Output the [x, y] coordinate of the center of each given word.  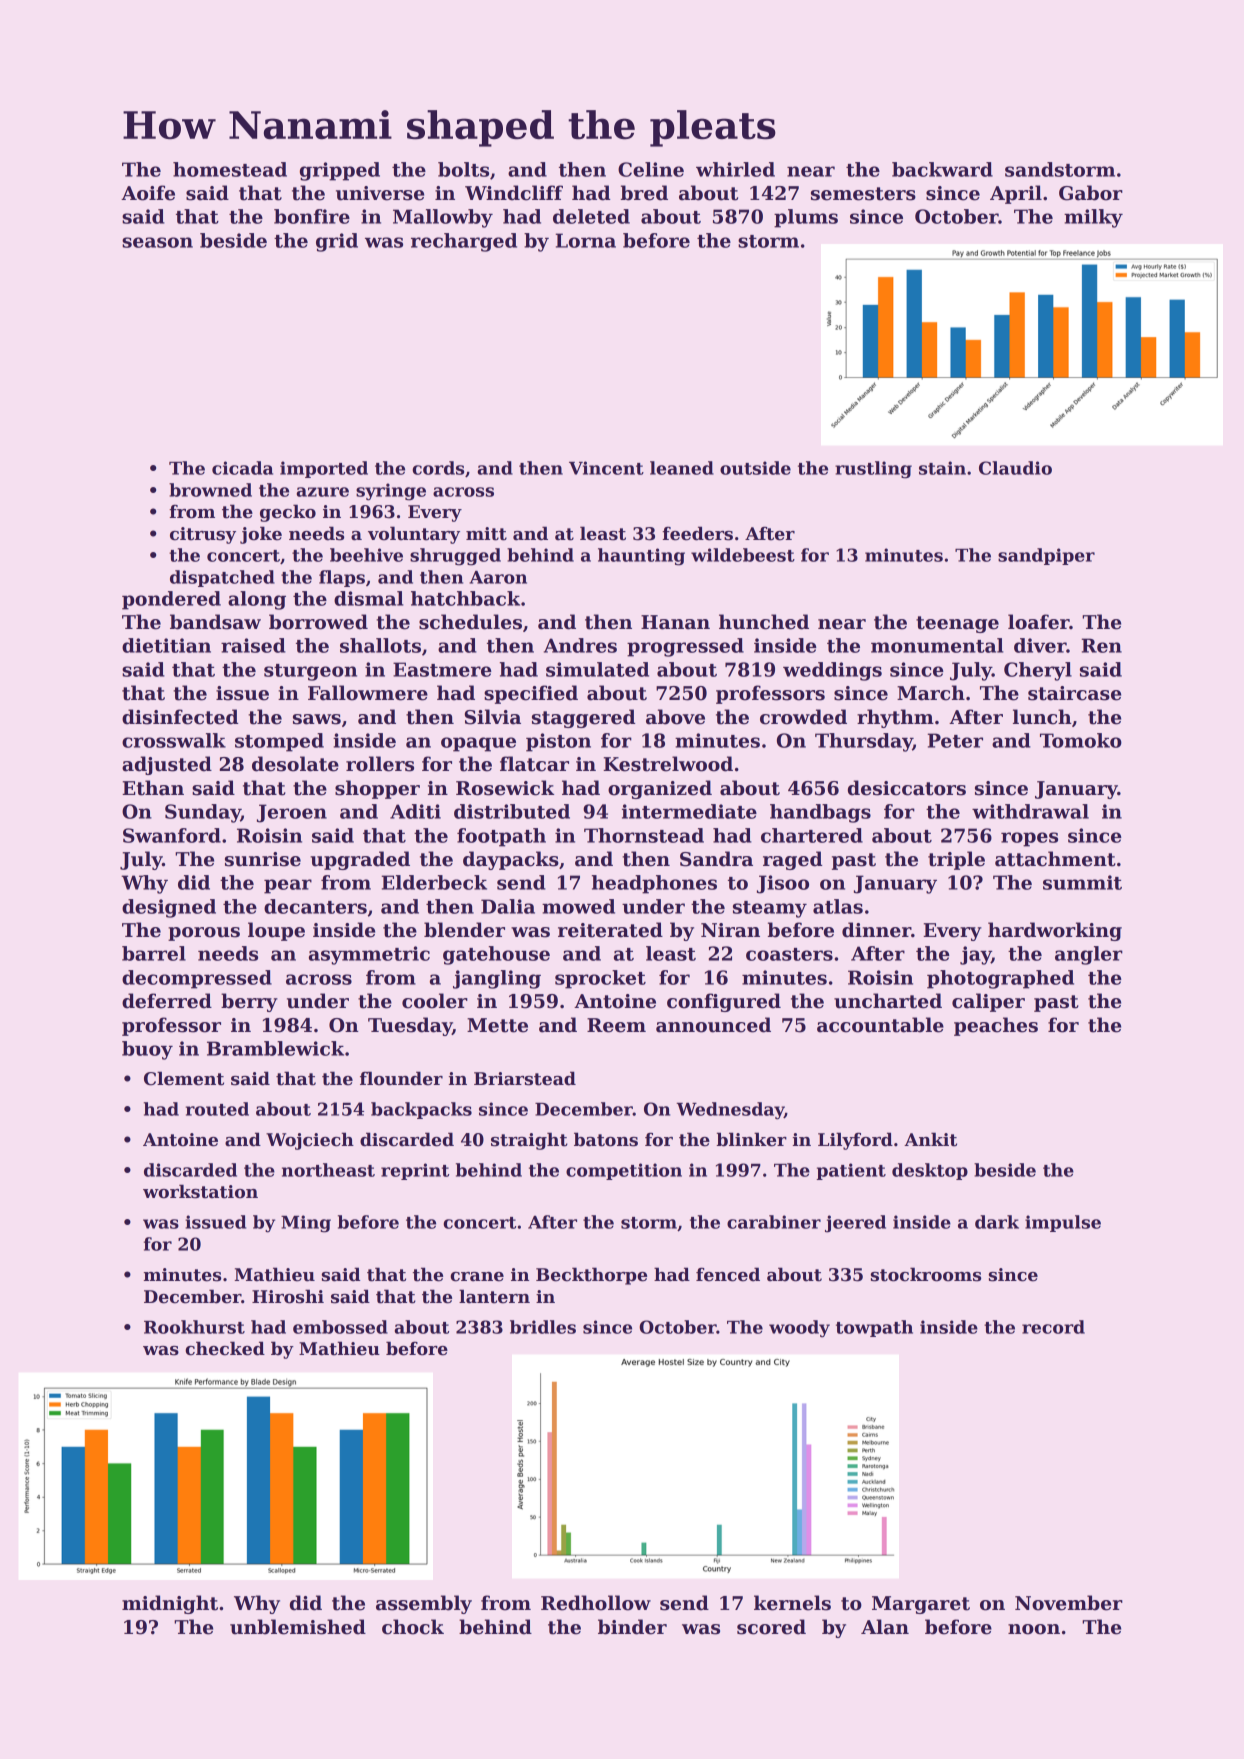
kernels [792, 1603]
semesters [863, 194]
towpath [874, 1328]
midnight [170, 1604]
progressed [685, 647]
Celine [651, 169]
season [157, 242]
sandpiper [1046, 556]
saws [317, 719]
